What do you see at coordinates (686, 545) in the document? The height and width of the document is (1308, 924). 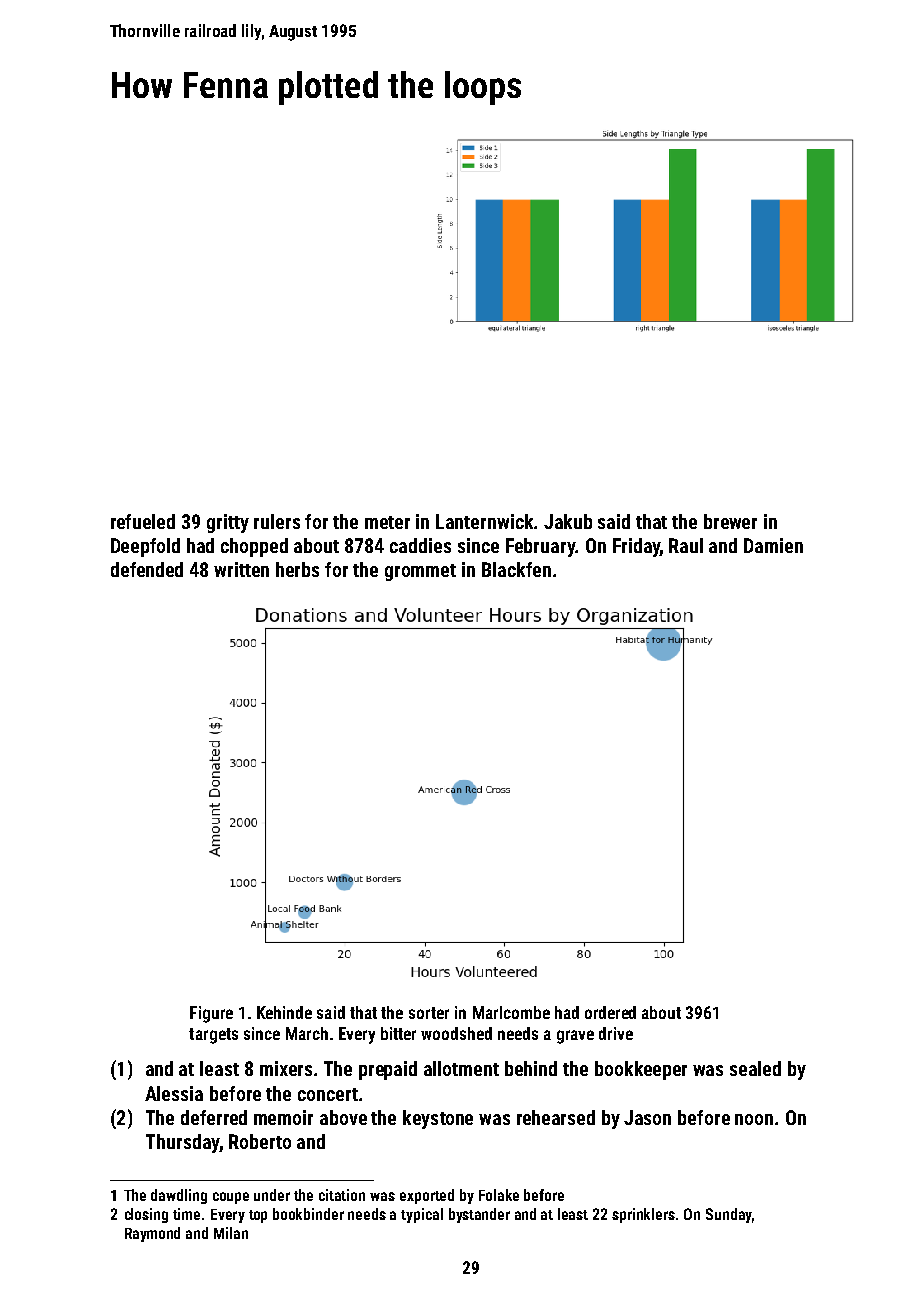 I see `Raul` at bounding box center [686, 545].
